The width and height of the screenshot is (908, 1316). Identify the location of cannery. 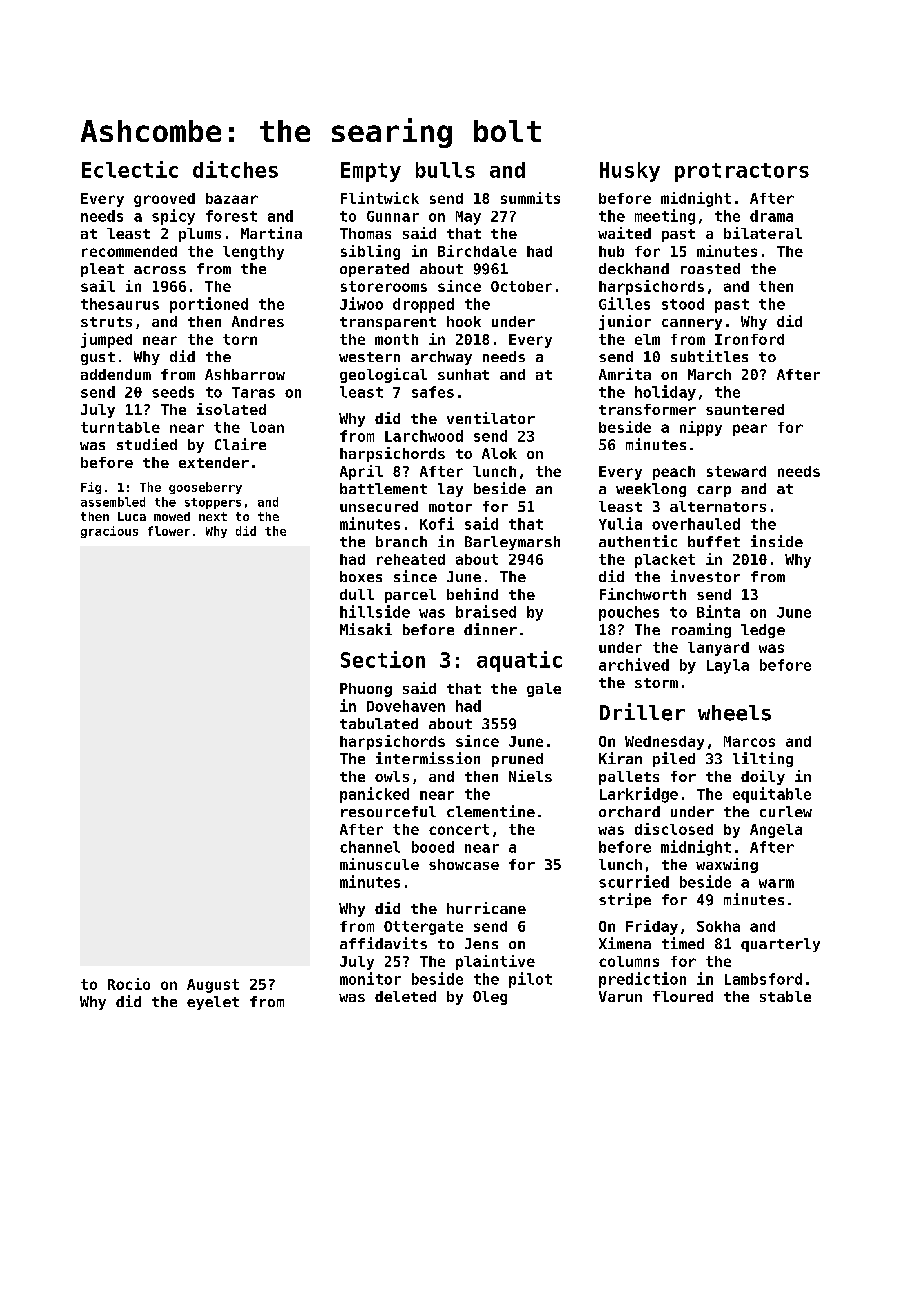
(692, 324).
